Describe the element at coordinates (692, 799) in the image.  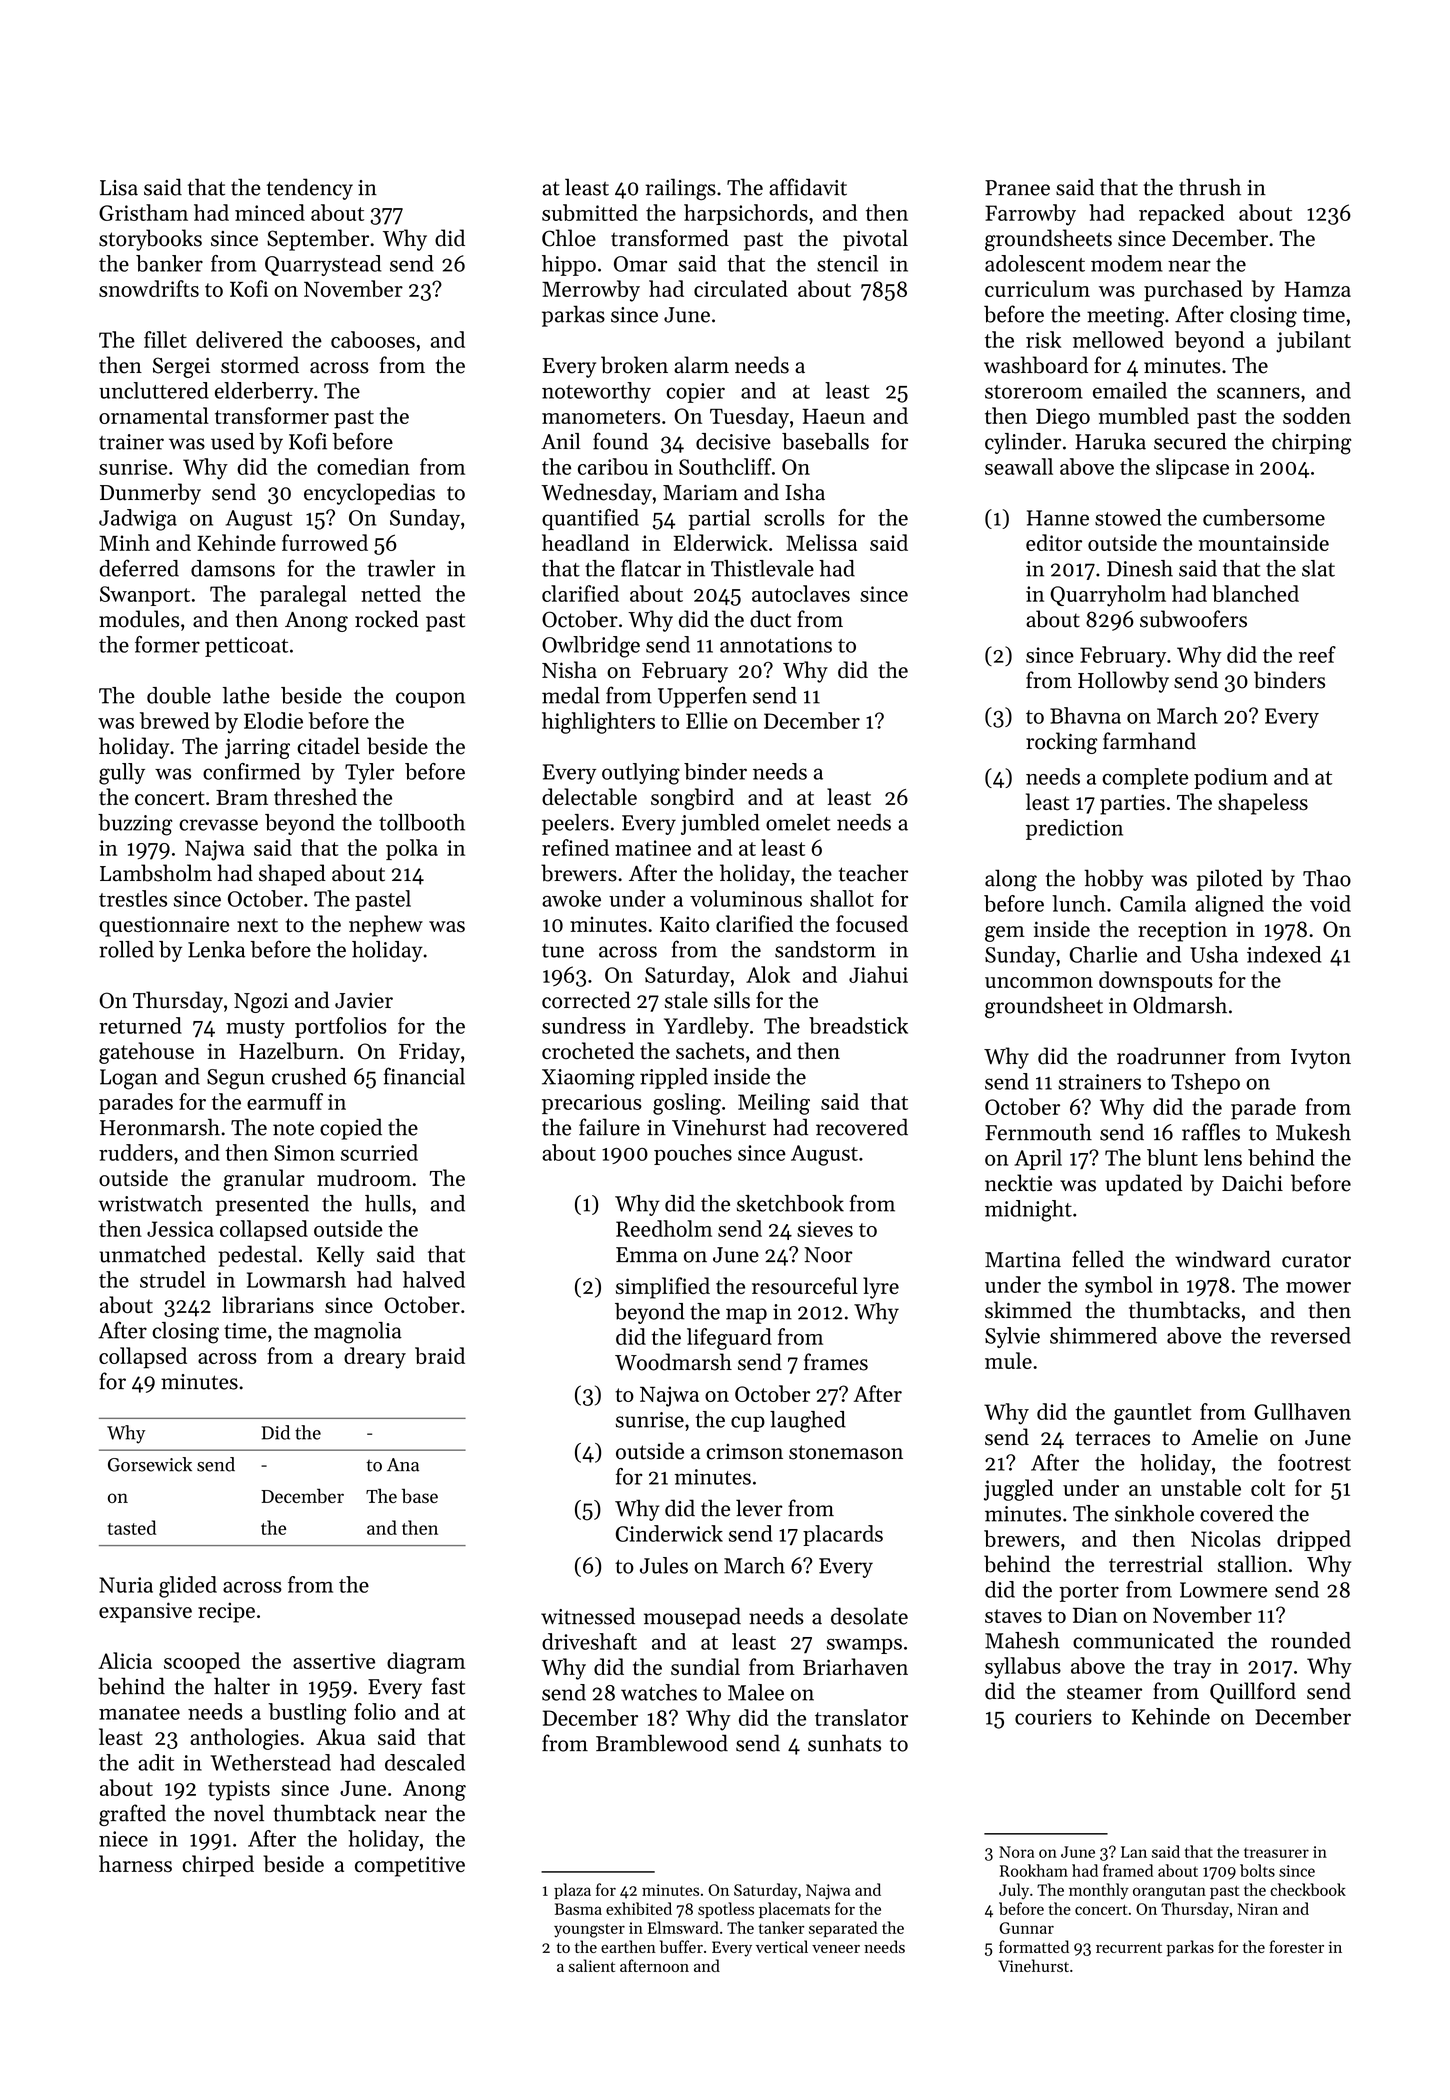
I see `songbird` at that location.
